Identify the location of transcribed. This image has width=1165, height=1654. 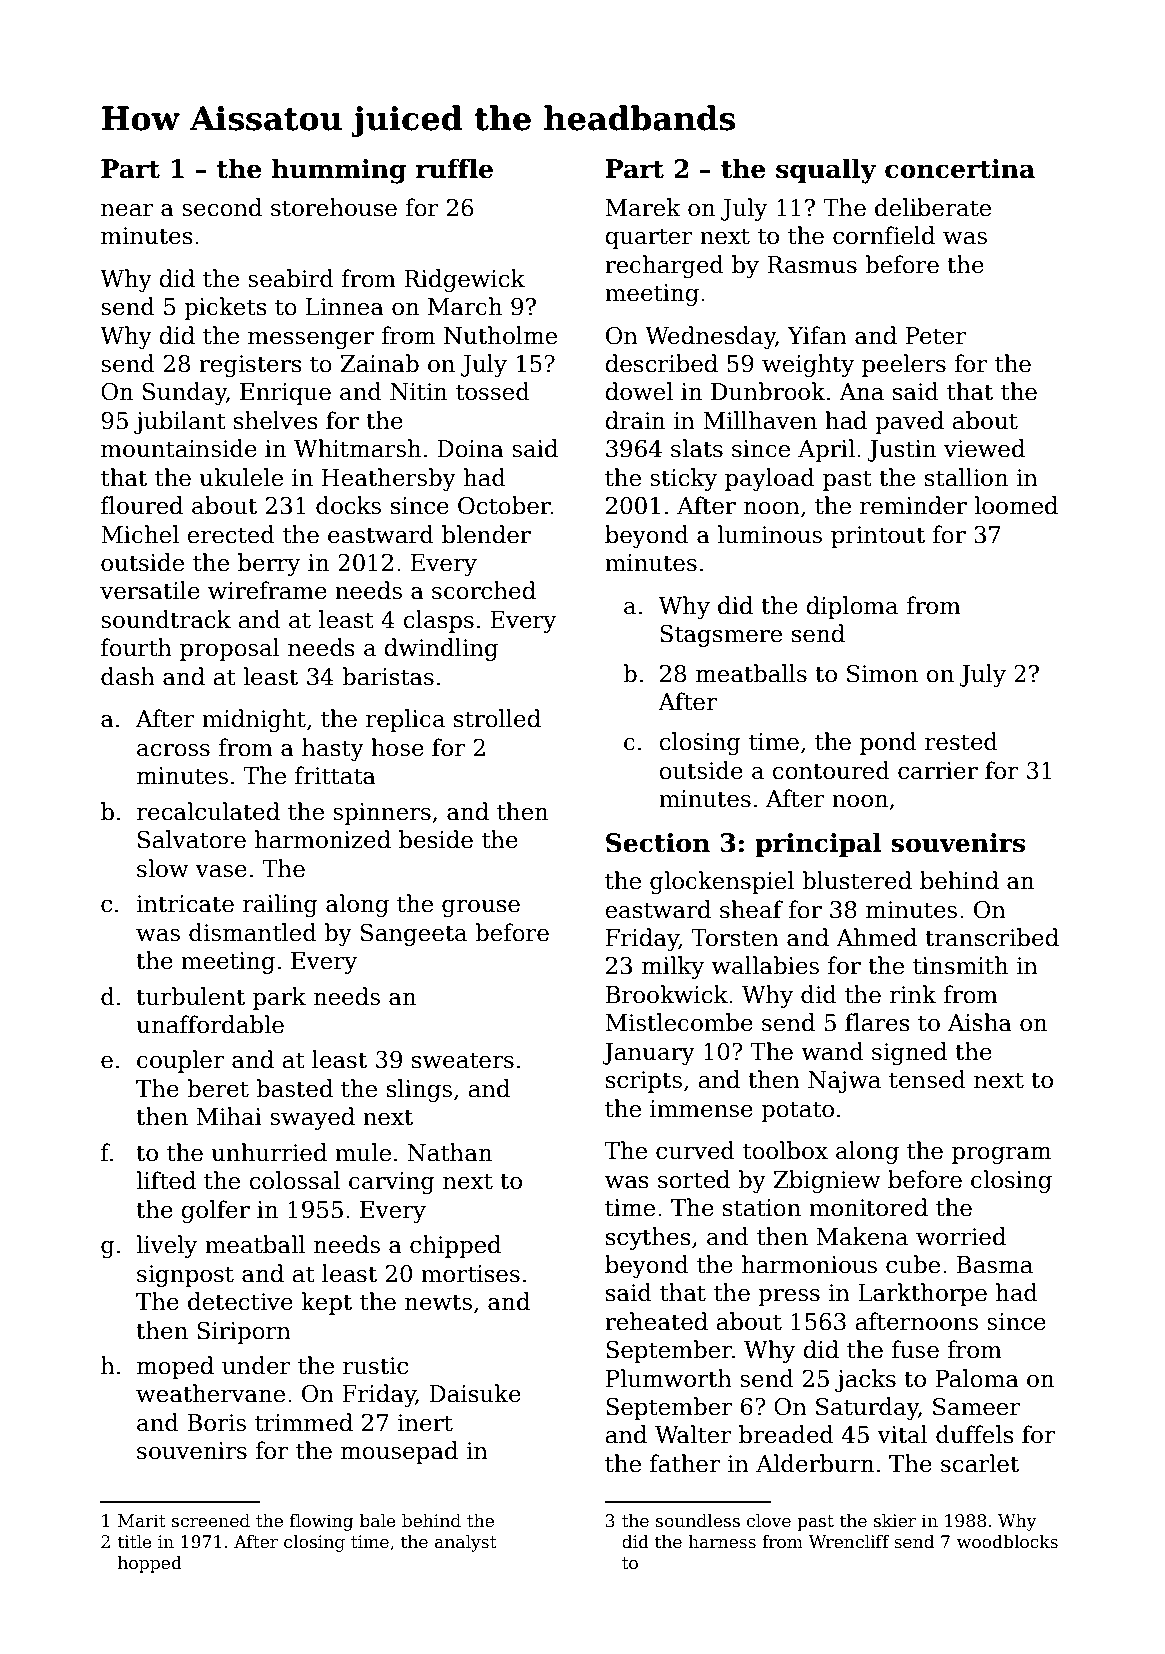
(992, 937).
